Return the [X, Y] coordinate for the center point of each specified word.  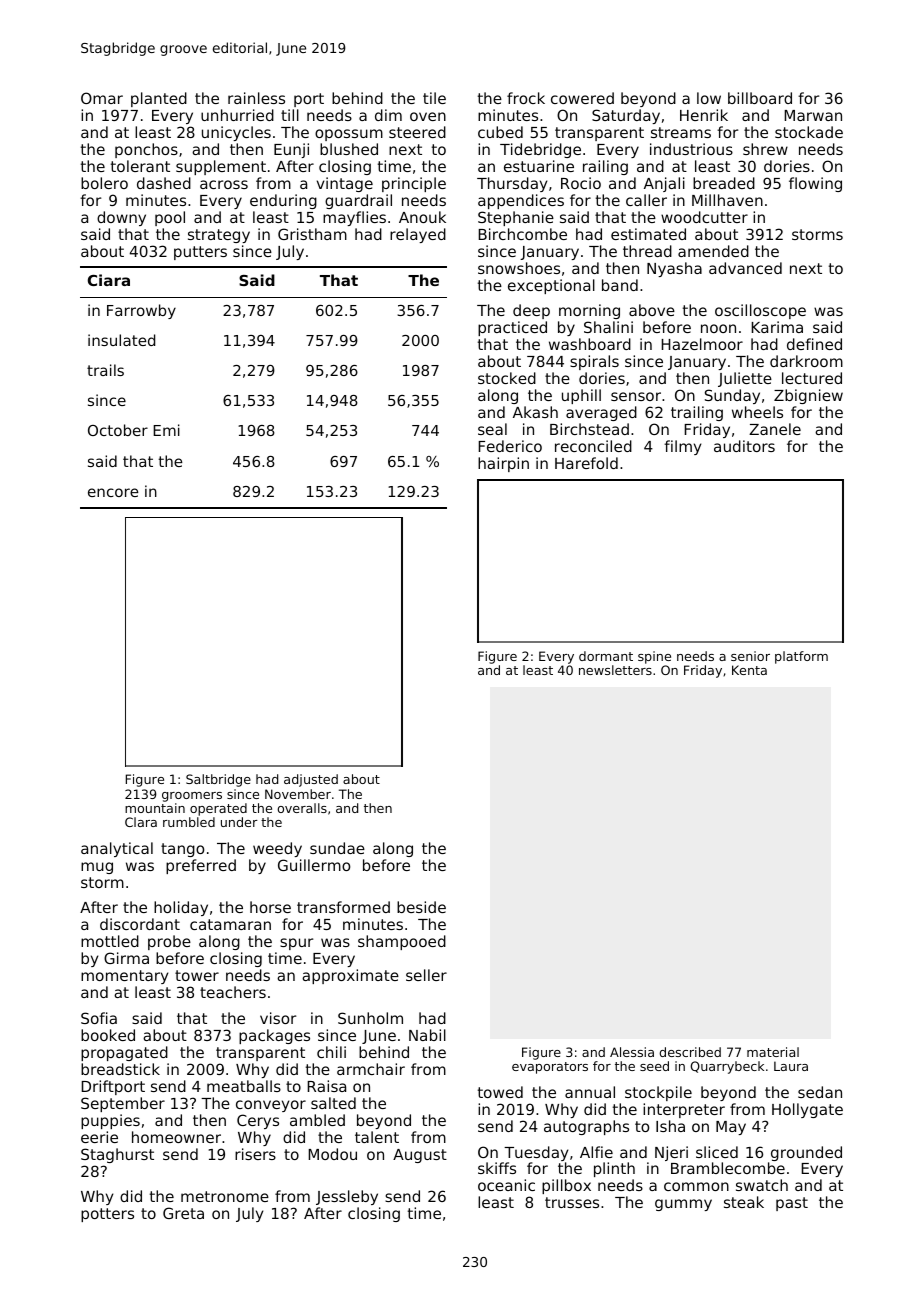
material [773, 1052]
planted [159, 99]
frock [526, 98]
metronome [225, 1196]
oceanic [506, 1185]
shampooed [402, 942]
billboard [760, 98]
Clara [141, 822]
